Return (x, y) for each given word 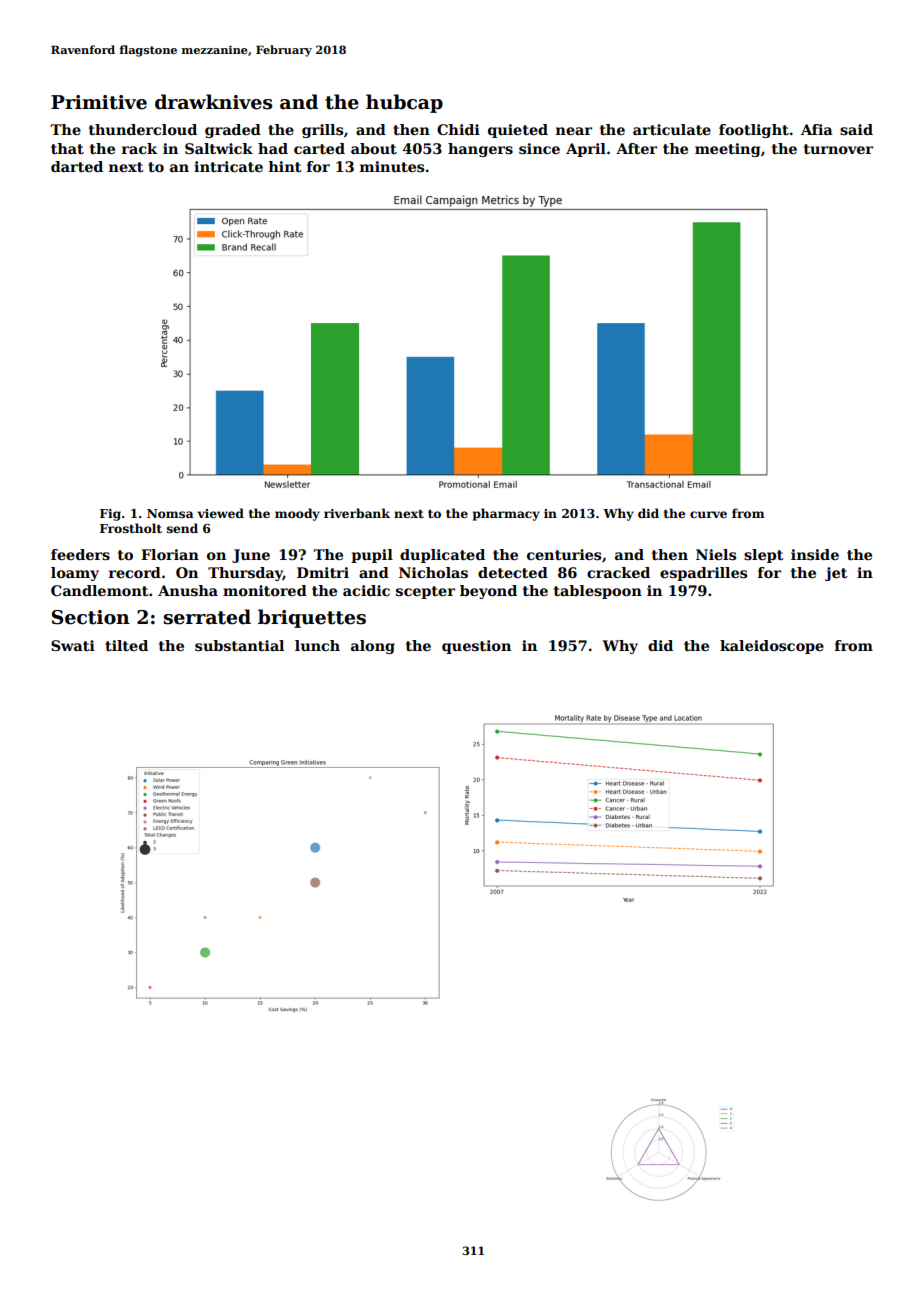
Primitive (99, 102)
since (539, 148)
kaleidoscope (772, 647)
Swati (73, 645)
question (476, 647)
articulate (672, 129)
